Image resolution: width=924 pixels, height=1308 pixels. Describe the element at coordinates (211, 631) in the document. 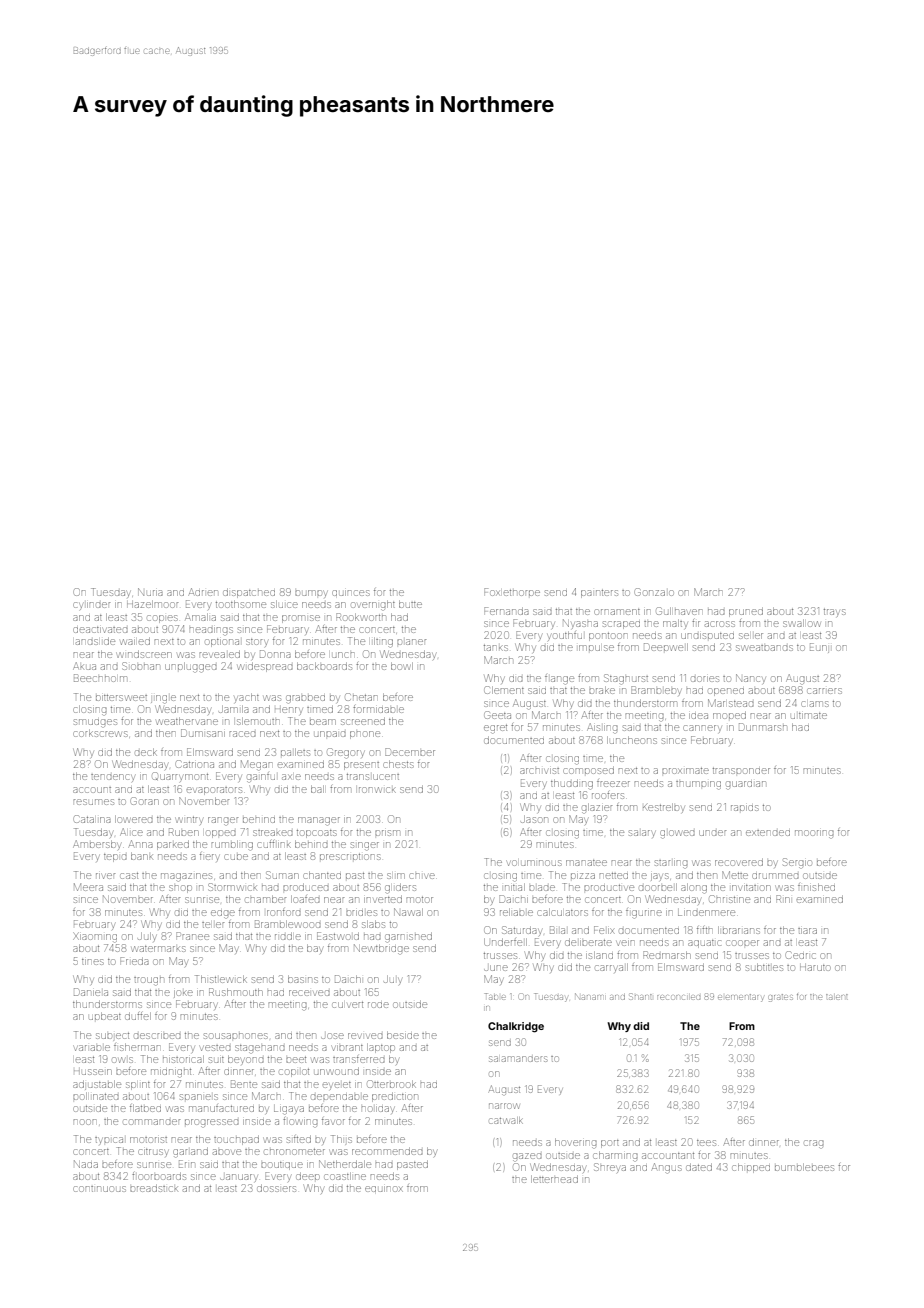

I see `headings` at that location.
